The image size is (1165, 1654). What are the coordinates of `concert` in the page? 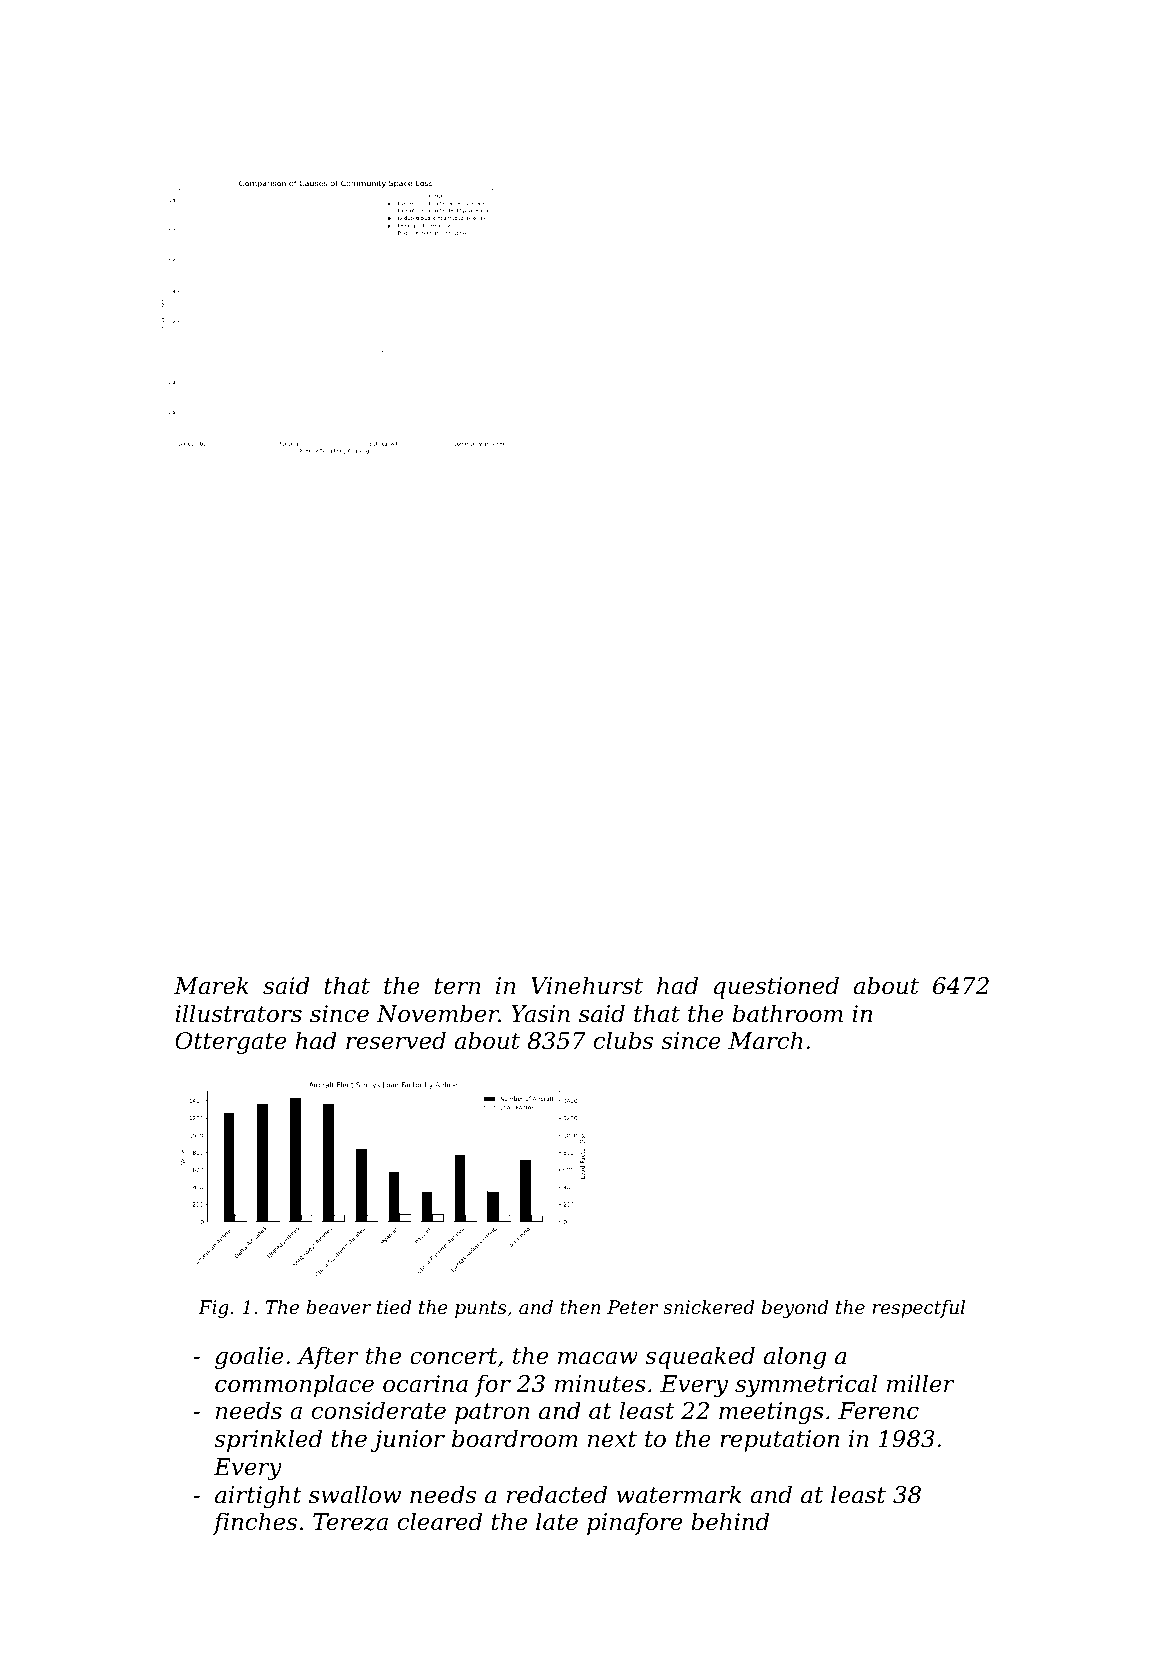 It's located at (453, 1356).
